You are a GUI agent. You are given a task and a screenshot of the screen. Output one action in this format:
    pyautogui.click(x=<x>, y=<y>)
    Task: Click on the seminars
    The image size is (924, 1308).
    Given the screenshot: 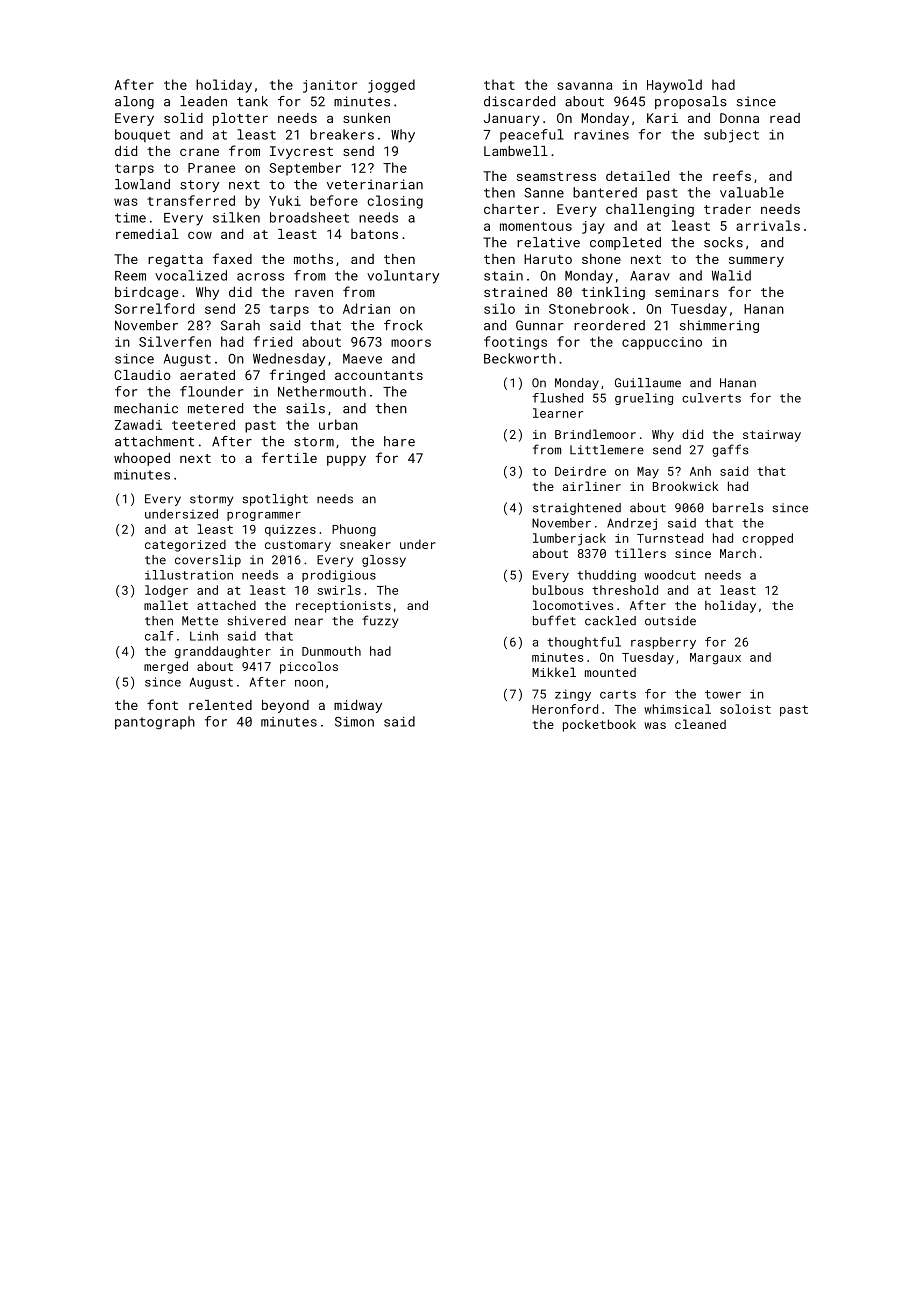 What is the action you would take?
    pyautogui.click(x=687, y=292)
